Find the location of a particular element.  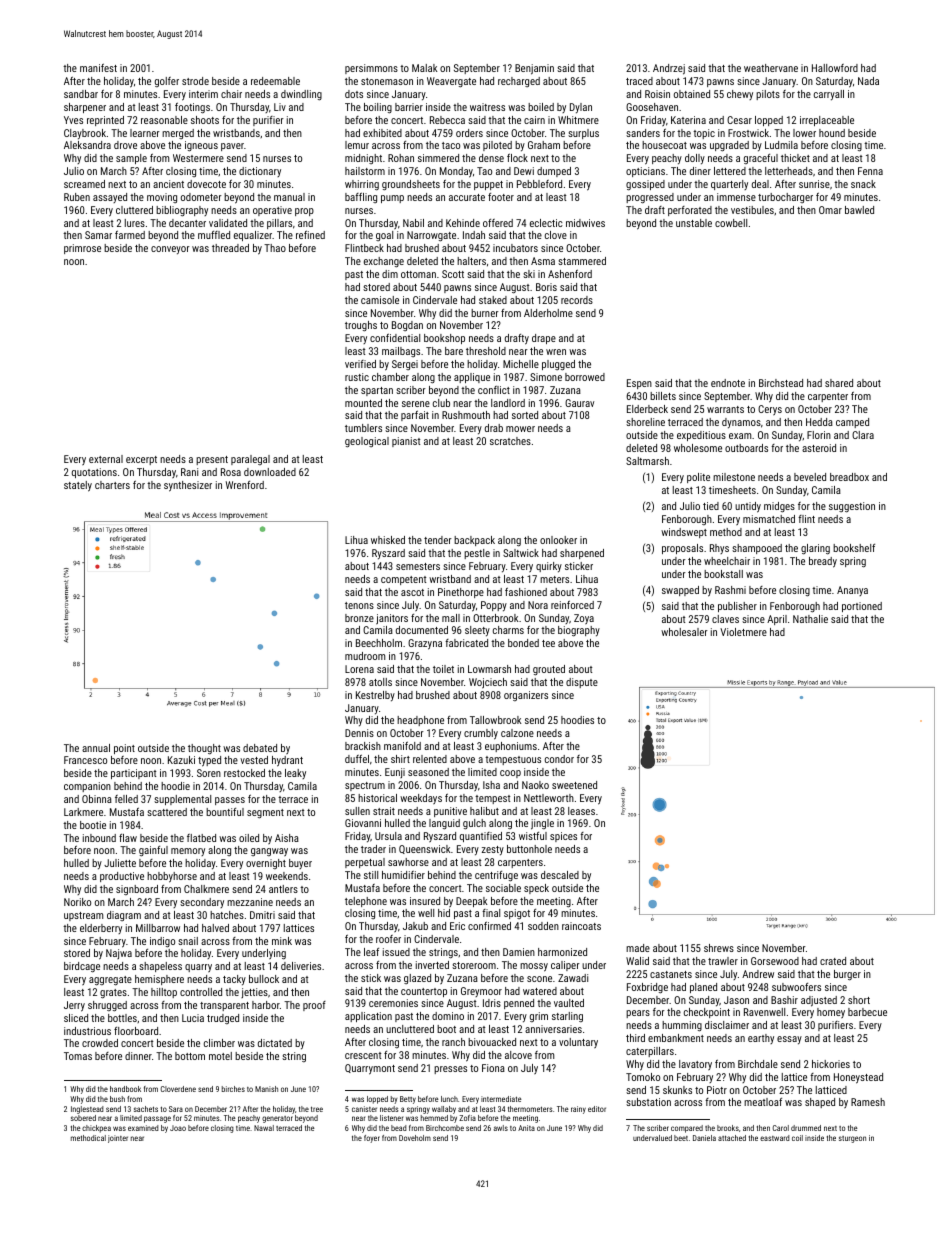

Ludmila is located at coordinates (781, 145).
